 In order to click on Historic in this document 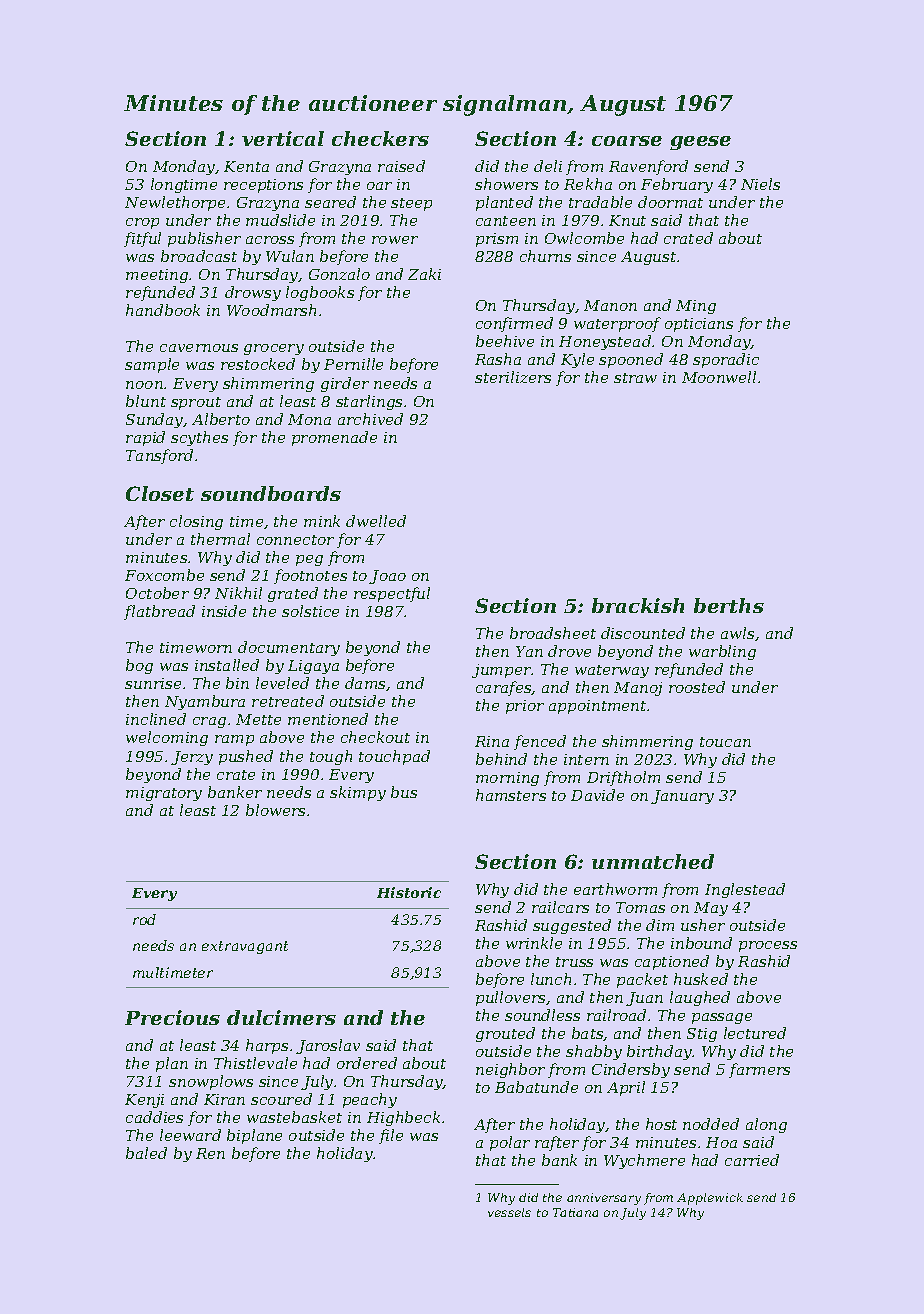, I will do `click(409, 892)`.
